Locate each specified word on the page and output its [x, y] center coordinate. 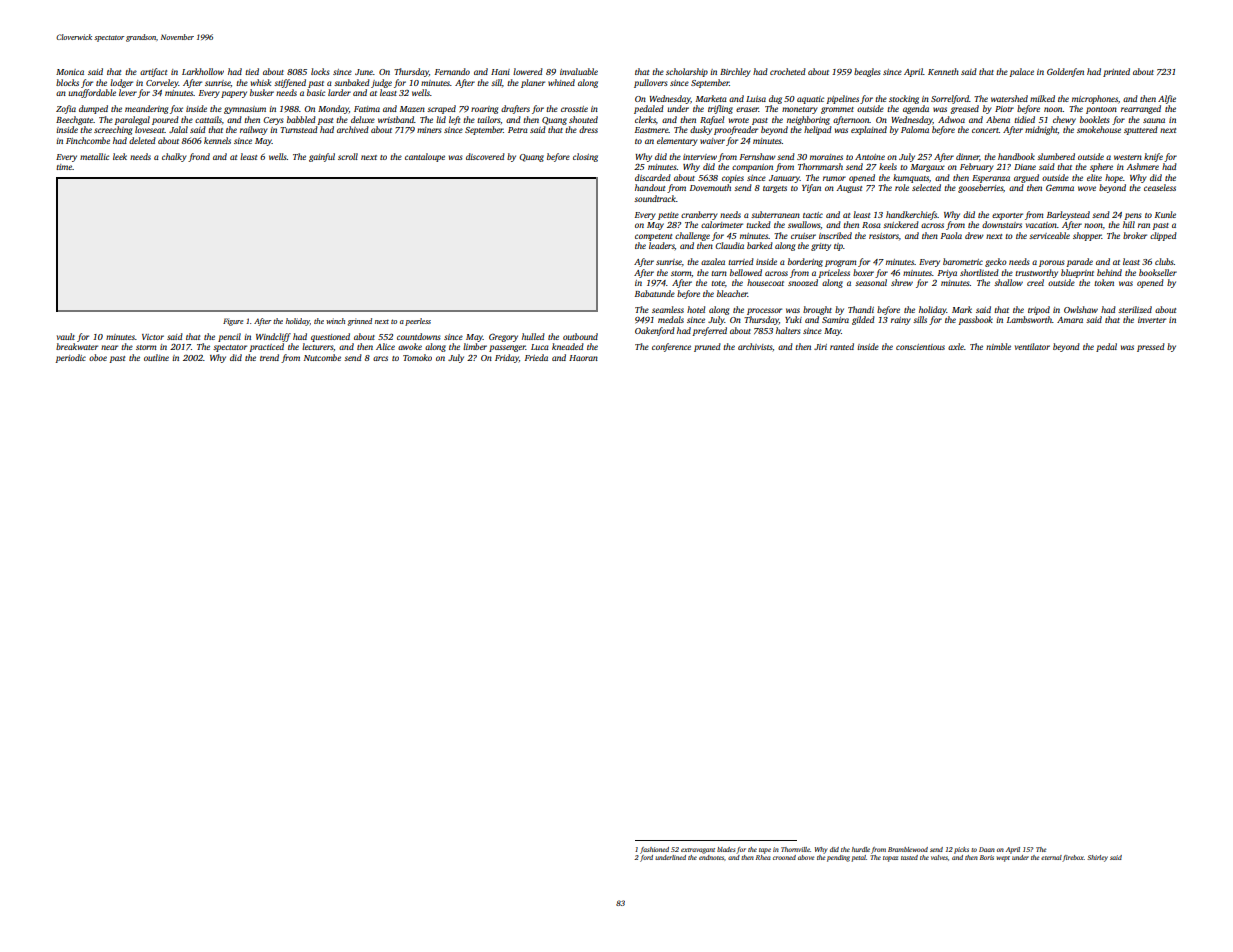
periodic [70, 358]
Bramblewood [908, 849]
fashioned [654, 850]
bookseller [1158, 272]
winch [335, 321]
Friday [507, 358]
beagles [867, 72]
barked [760, 245]
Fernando [452, 71]
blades [726, 849]
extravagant [698, 851]
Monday [333, 109]
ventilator [1032, 346]
